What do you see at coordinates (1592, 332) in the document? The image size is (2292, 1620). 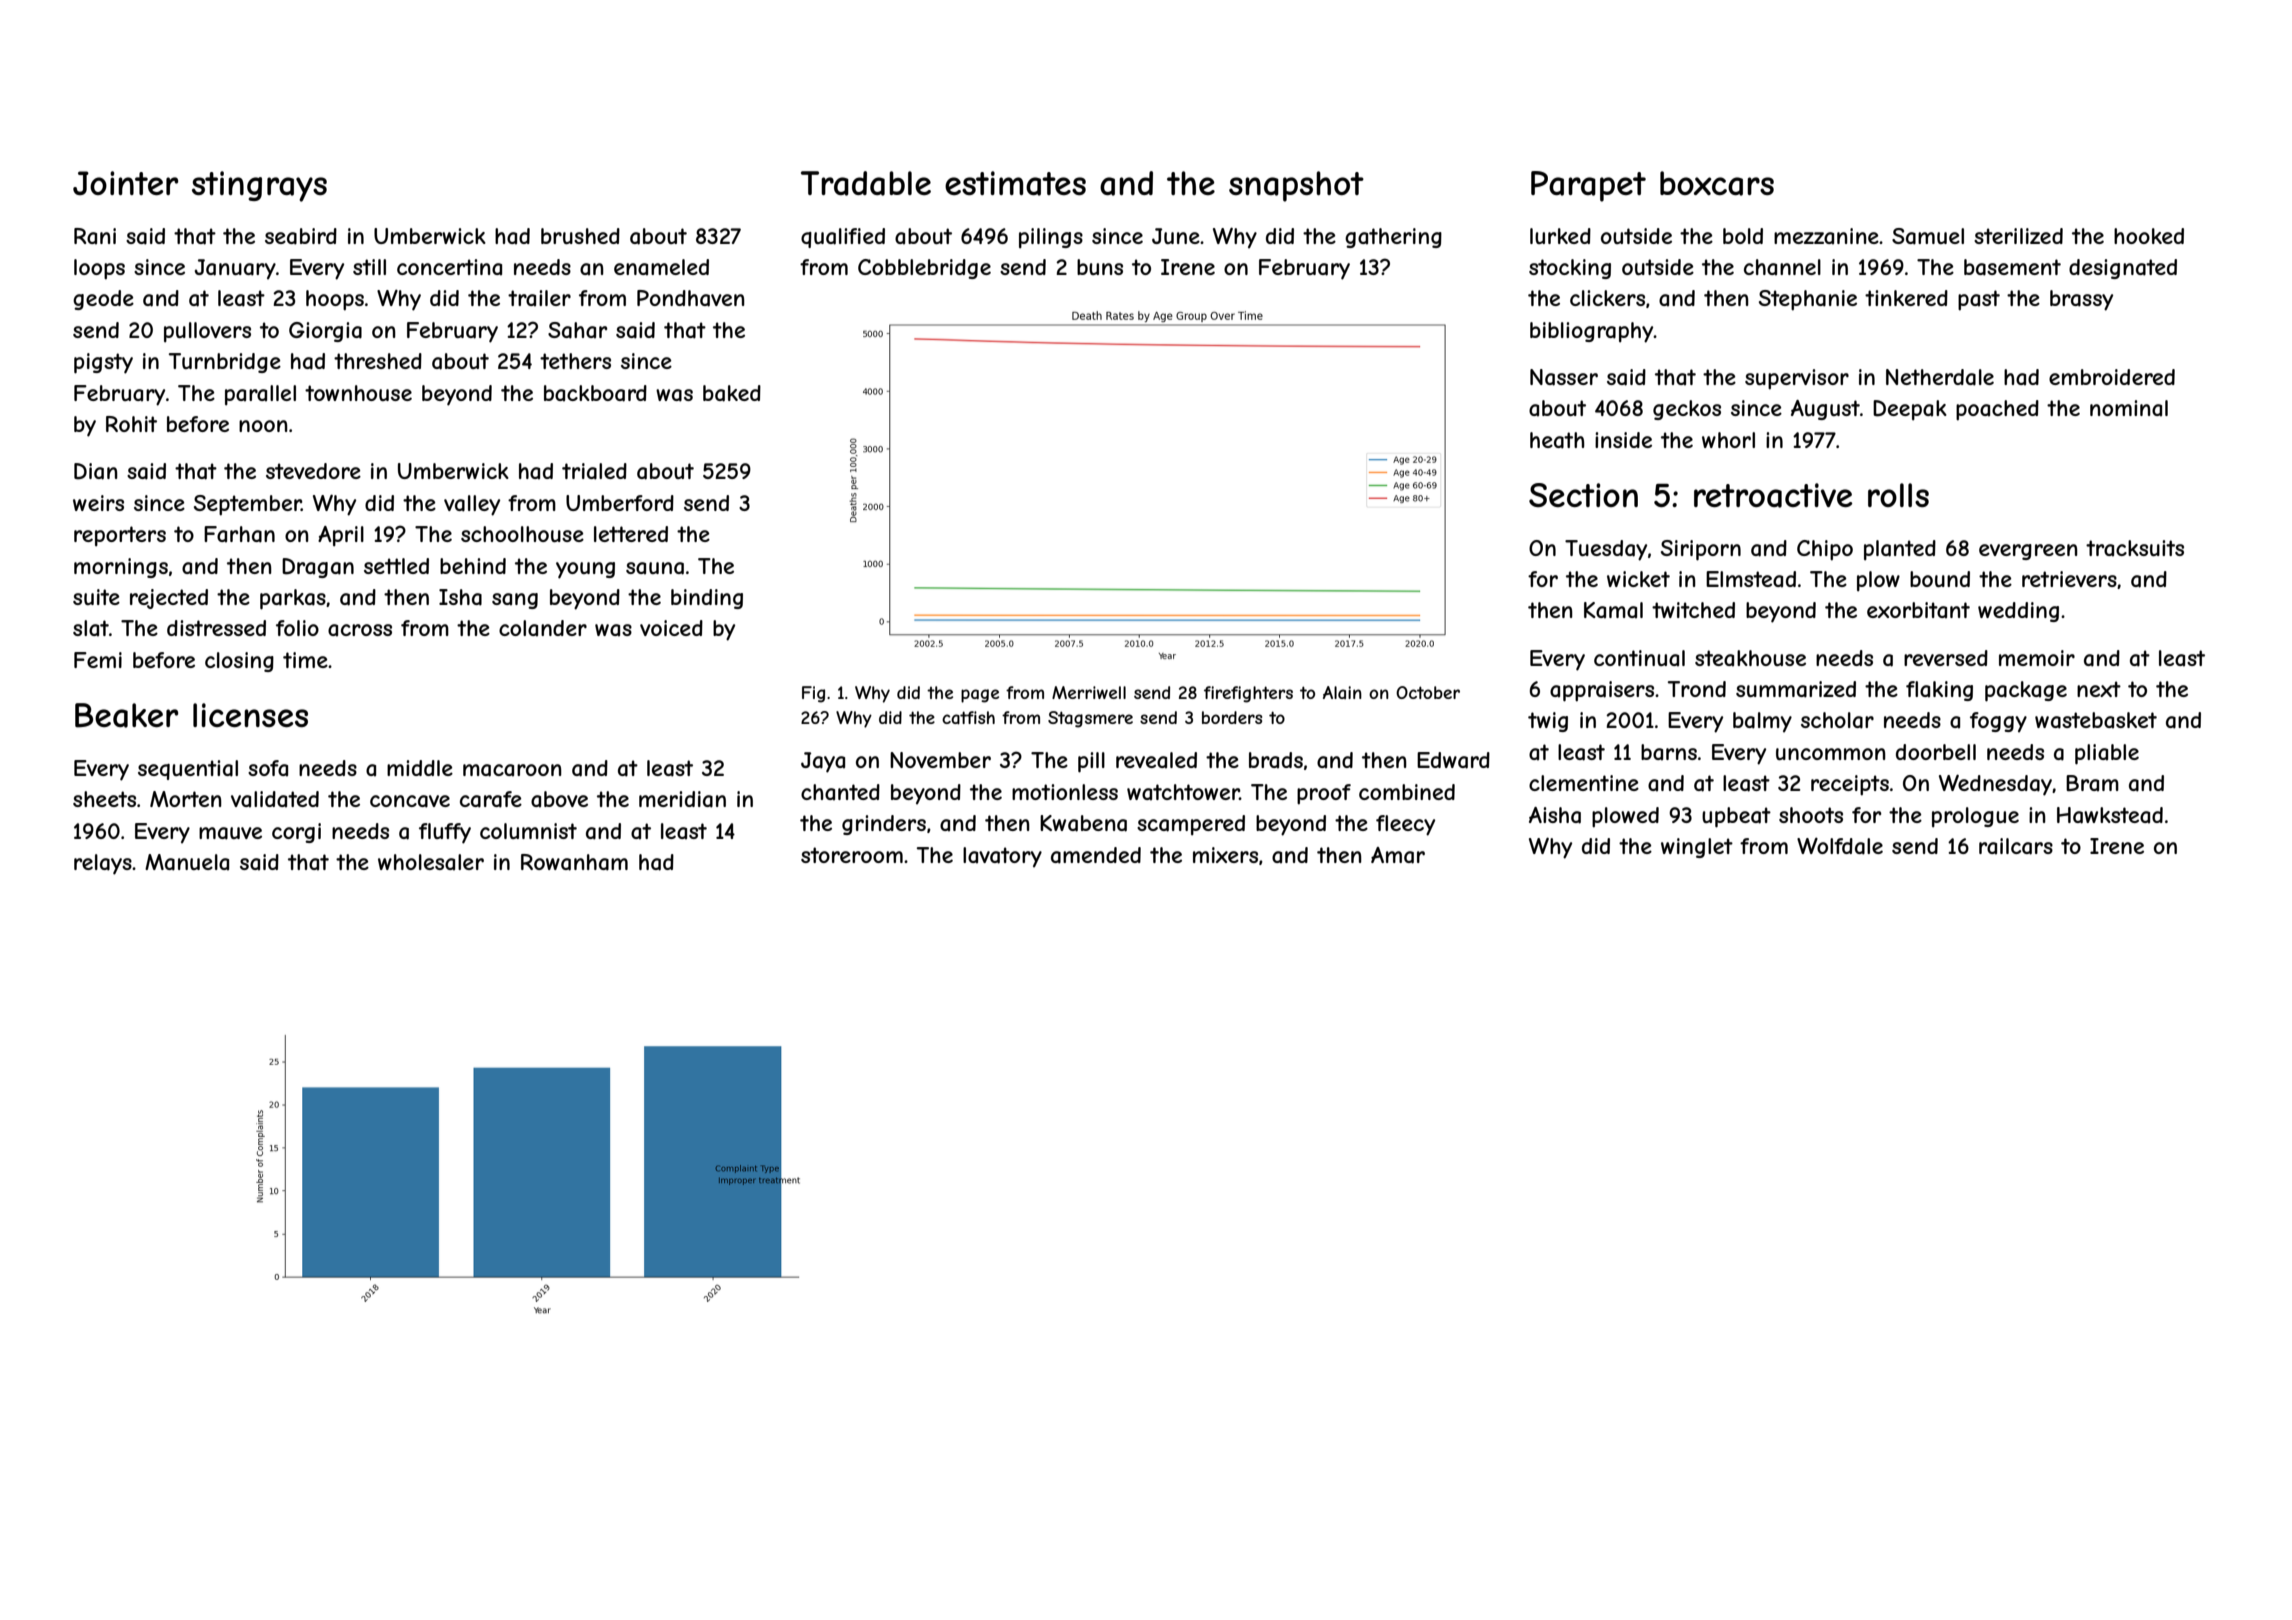 I see `bibliography` at bounding box center [1592, 332].
